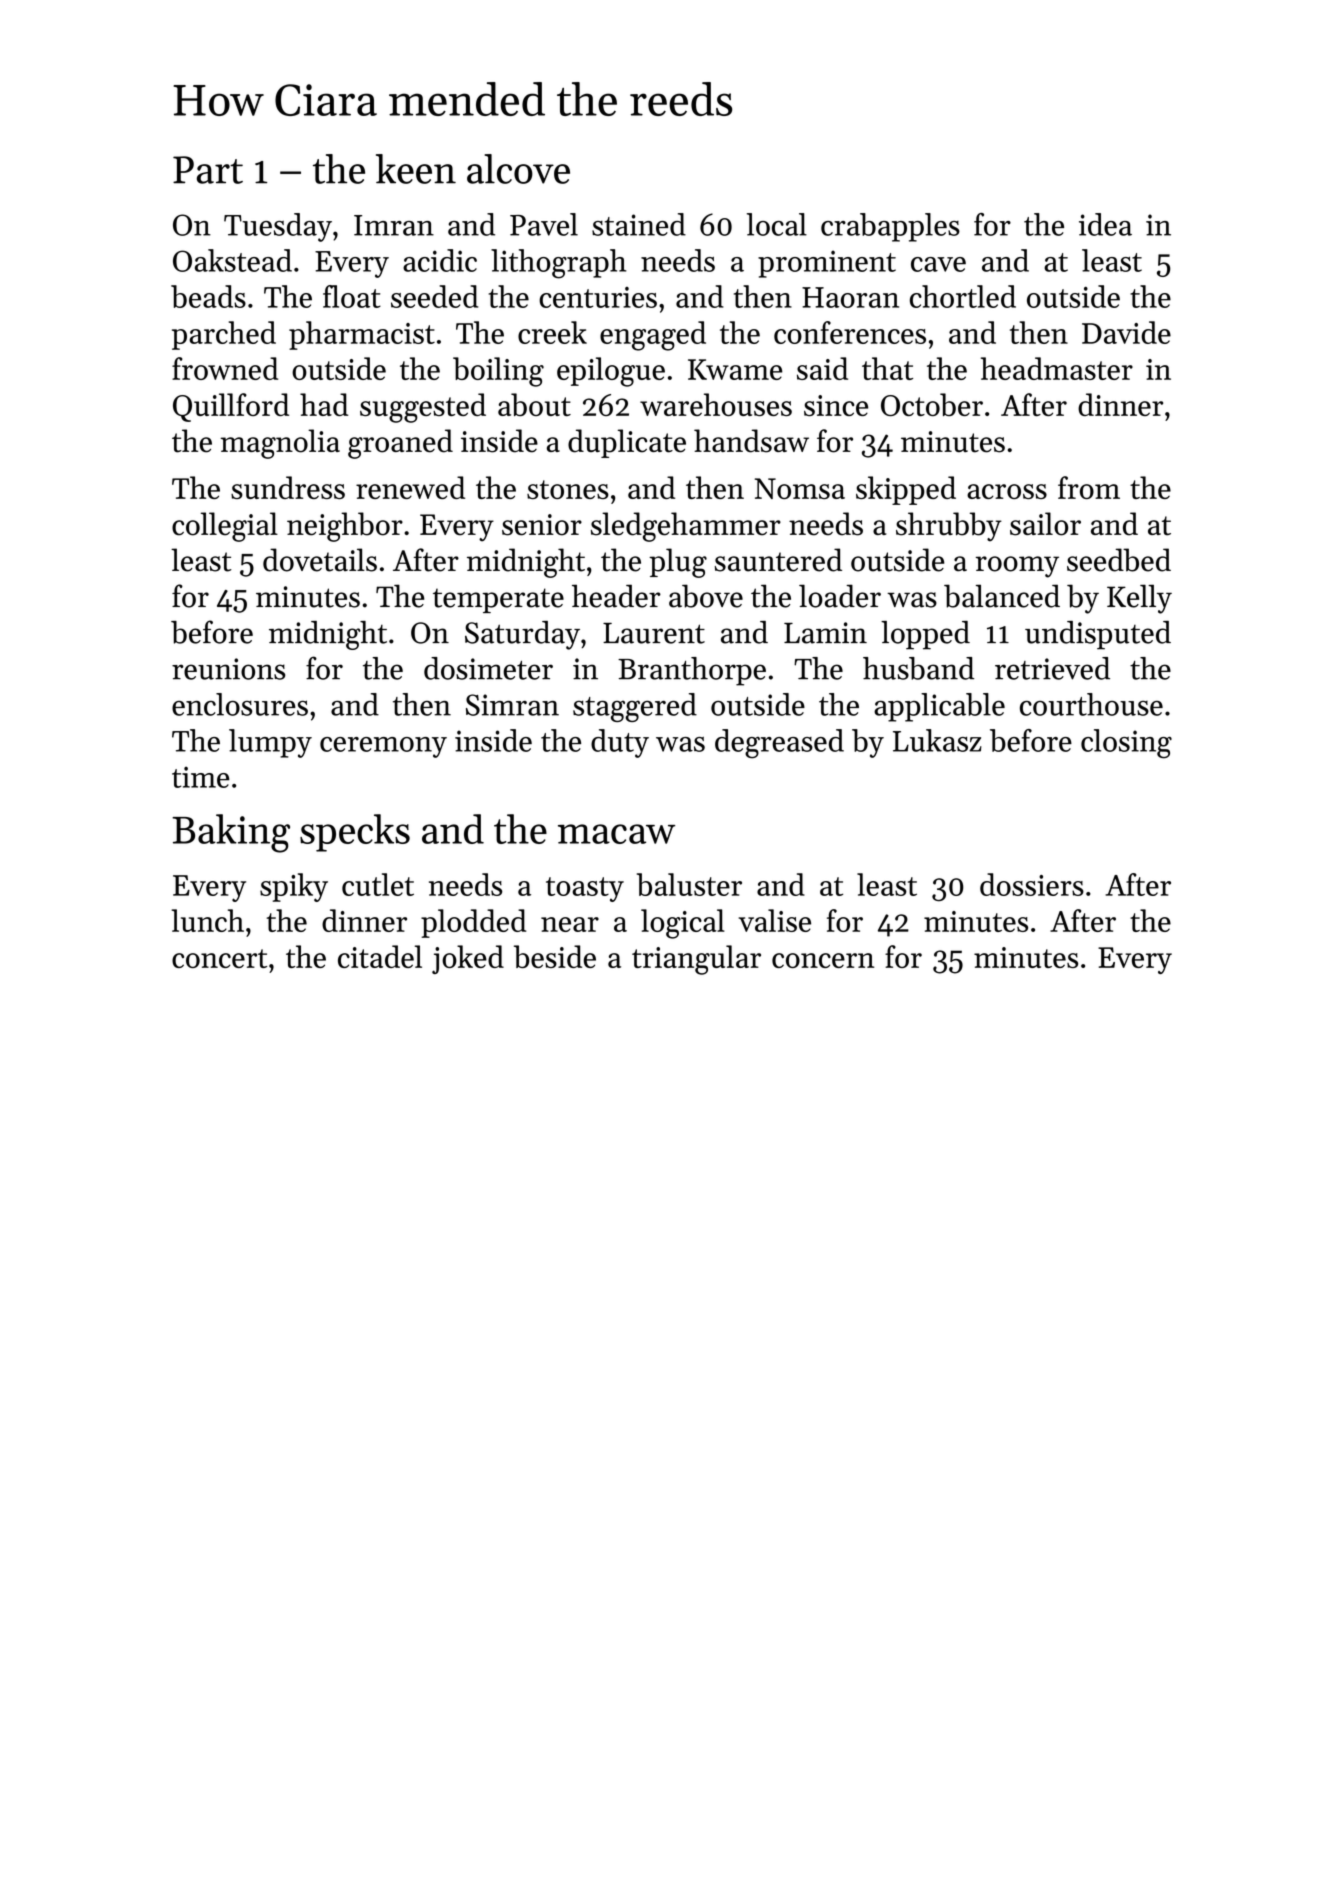 Image resolution: width=1343 pixels, height=1900 pixels. What do you see at coordinates (1105, 224) in the screenshot?
I see `idea` at bounding box center [1105, 224].
